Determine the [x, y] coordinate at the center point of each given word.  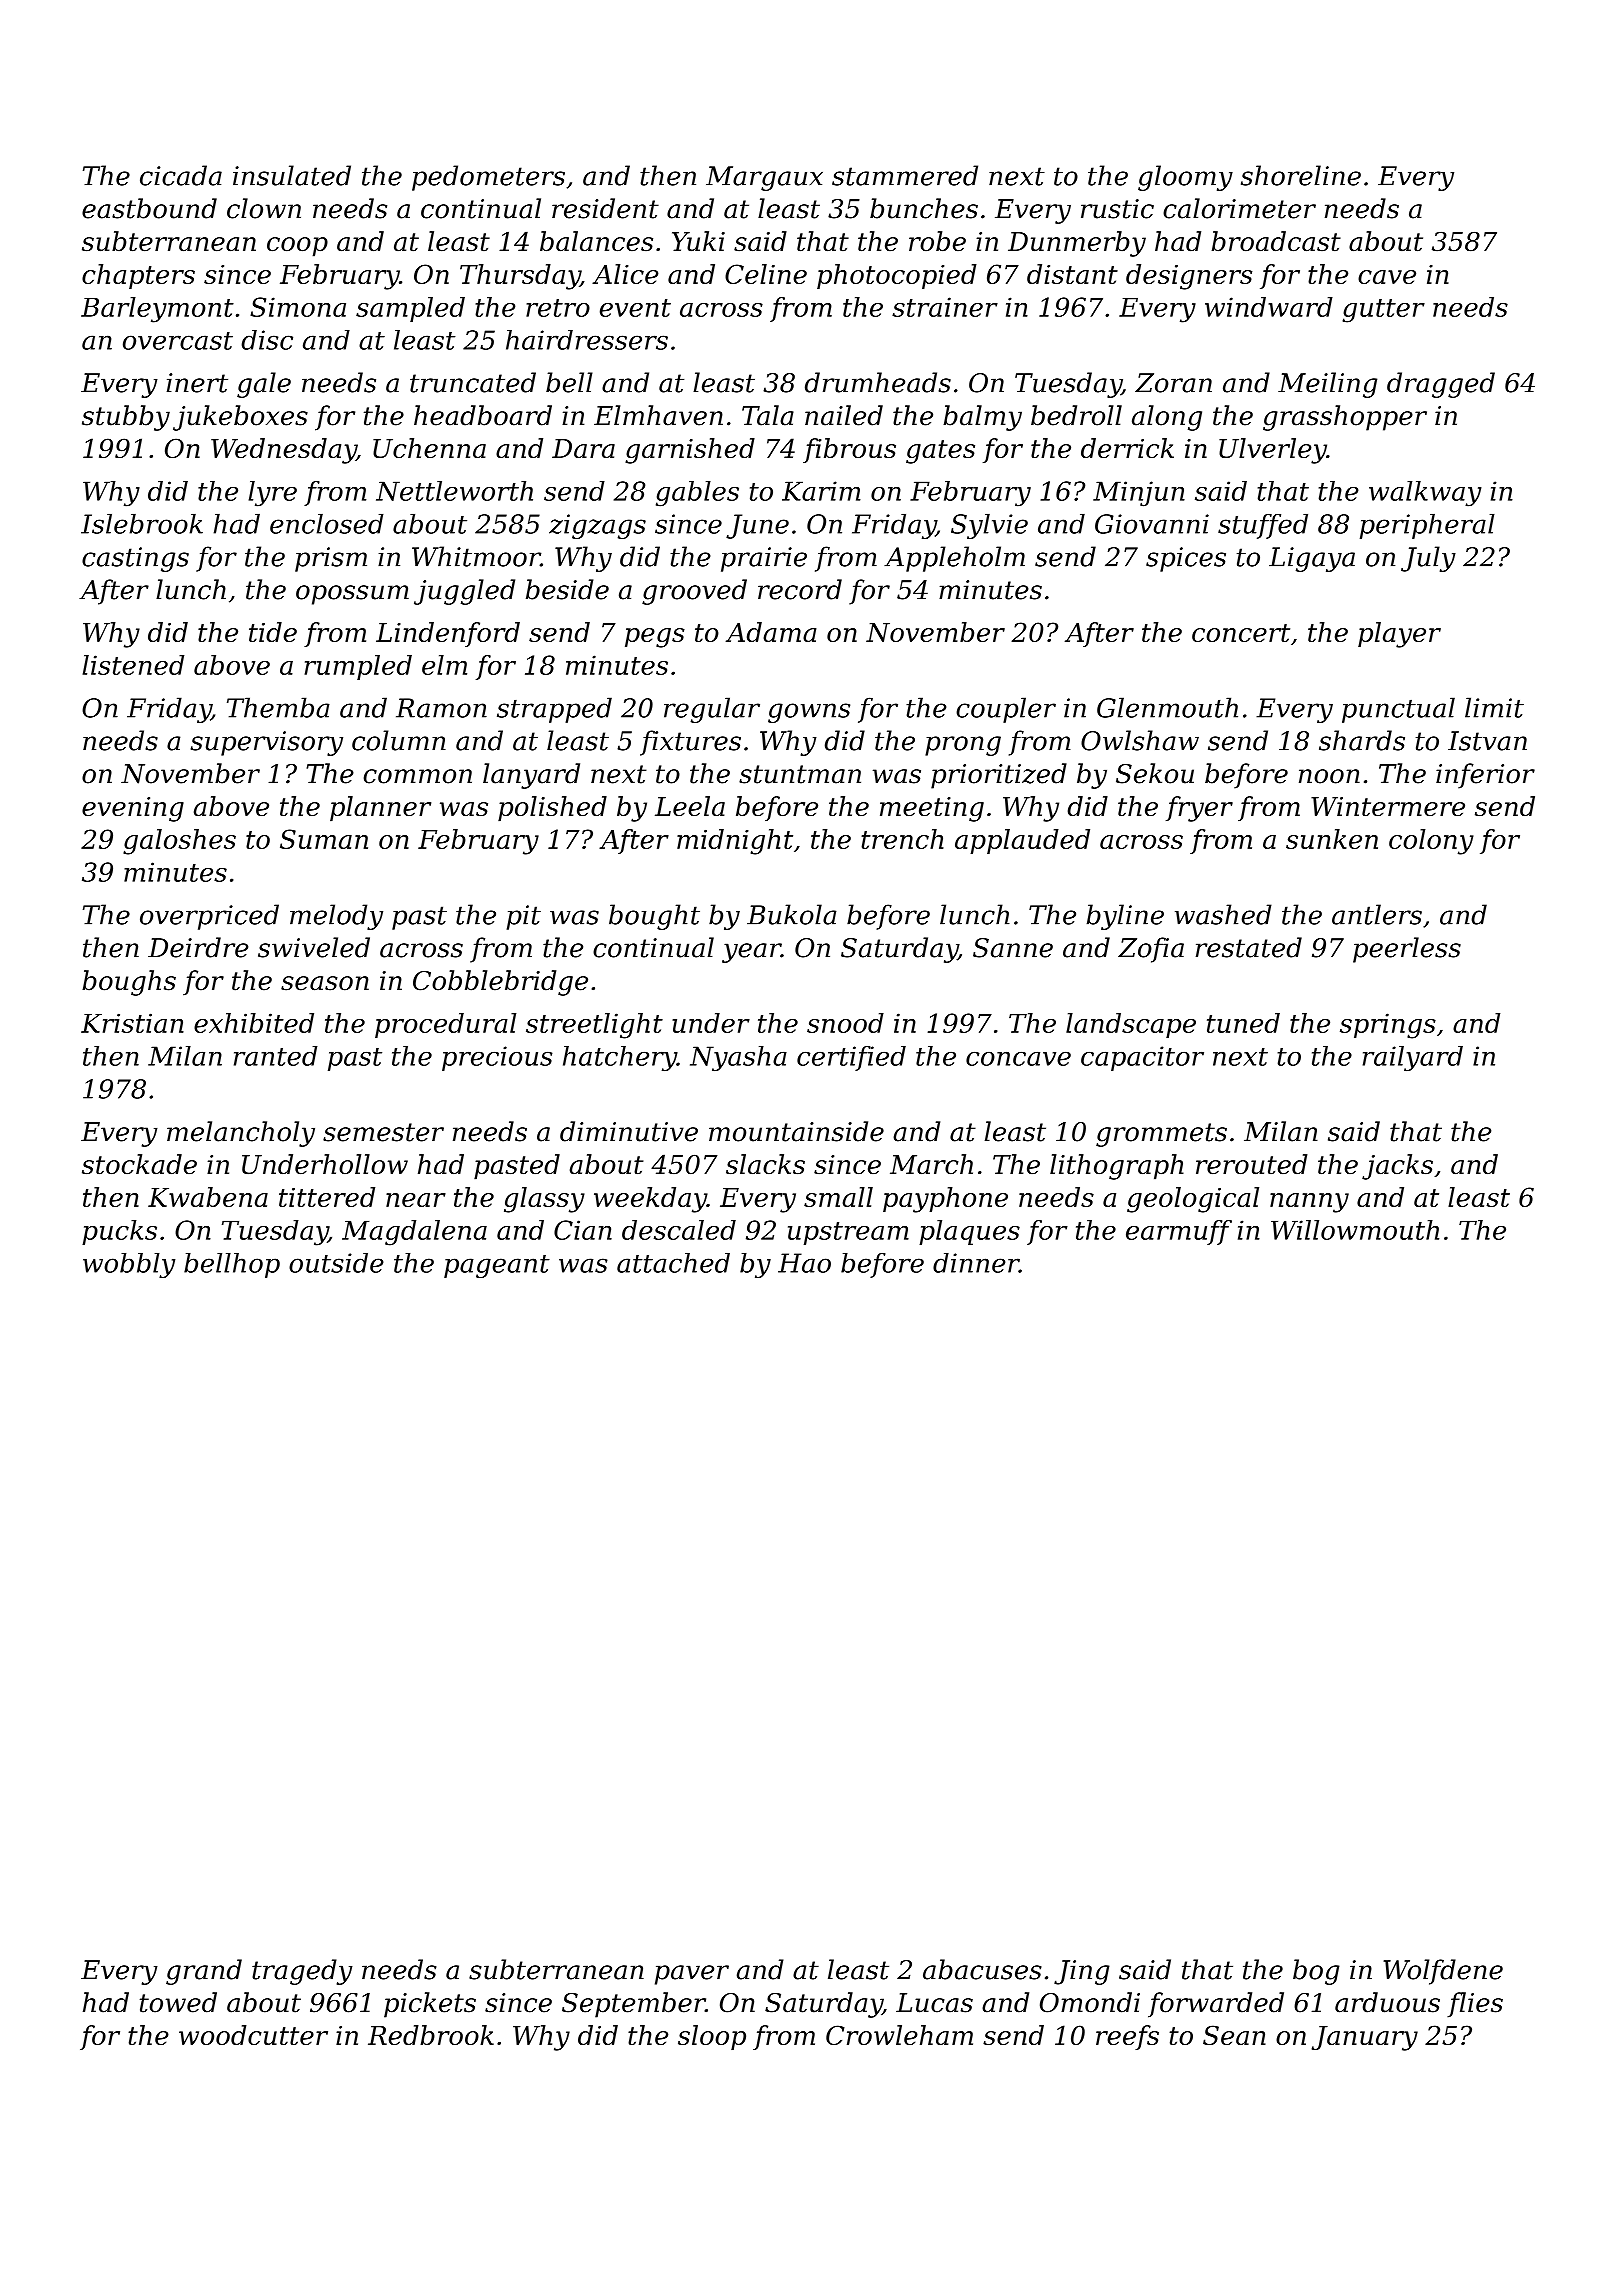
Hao [804, 1263]
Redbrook [431, 2035]
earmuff [1179, 1232]
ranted [276, 1056]
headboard [483, 415]
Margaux [764, 178]
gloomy [1185, 178]
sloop [712, 2037]
